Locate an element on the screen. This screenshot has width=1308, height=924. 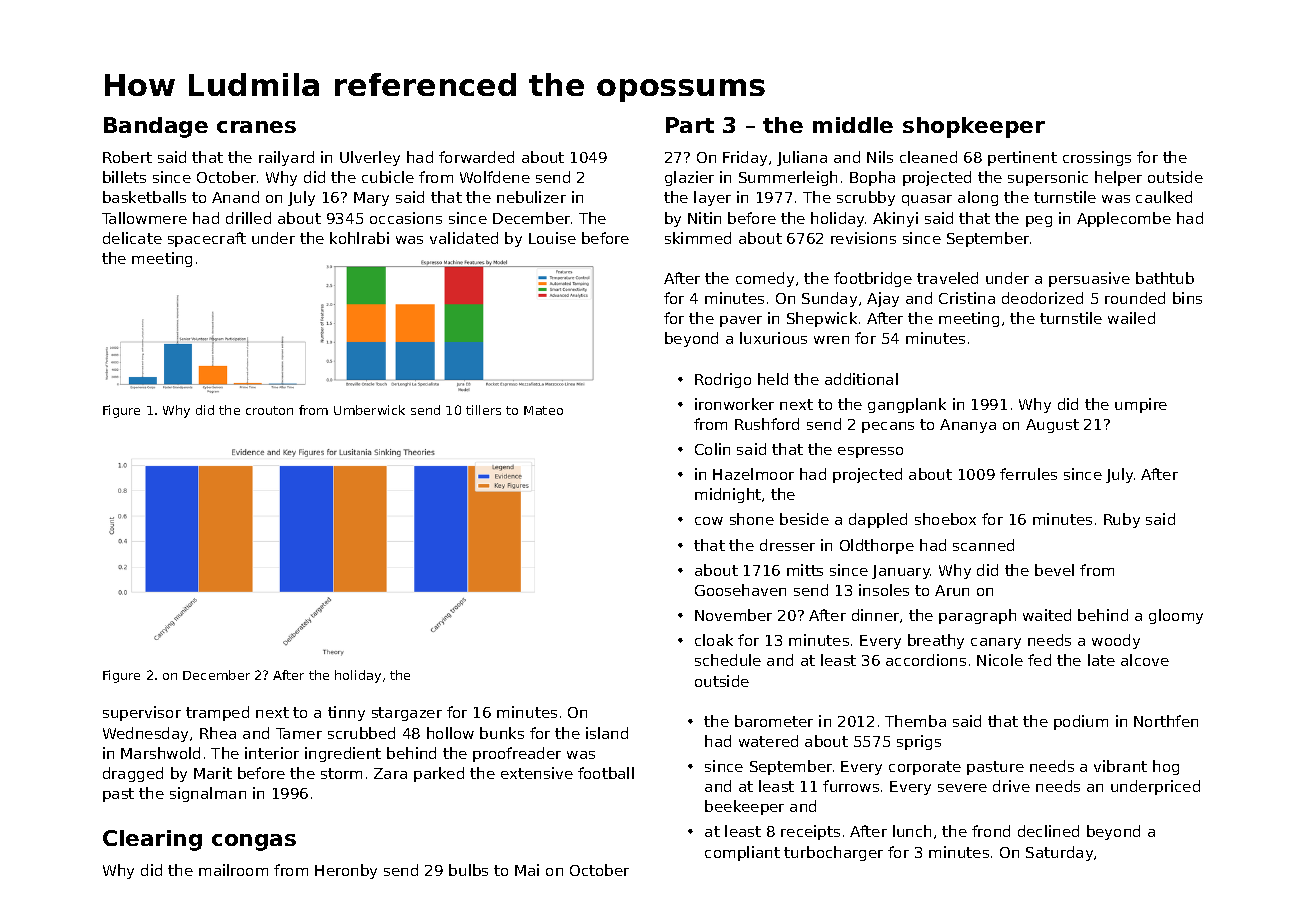
midnight is located at coordinates (728, 495).
